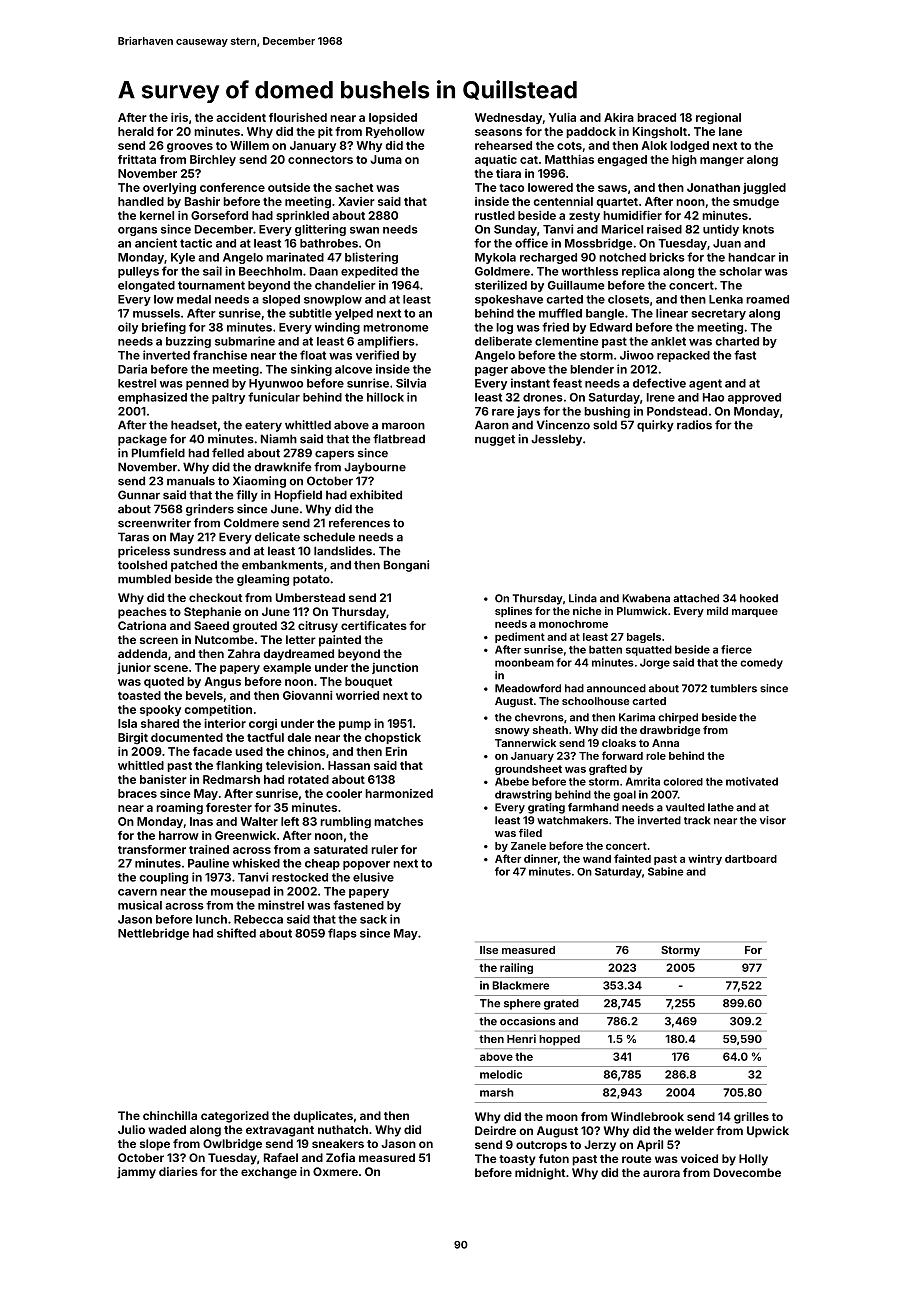 Image resolution: width=908 pixels, height=1316 pixels. I want to click on tournament, so click(211, 285).
